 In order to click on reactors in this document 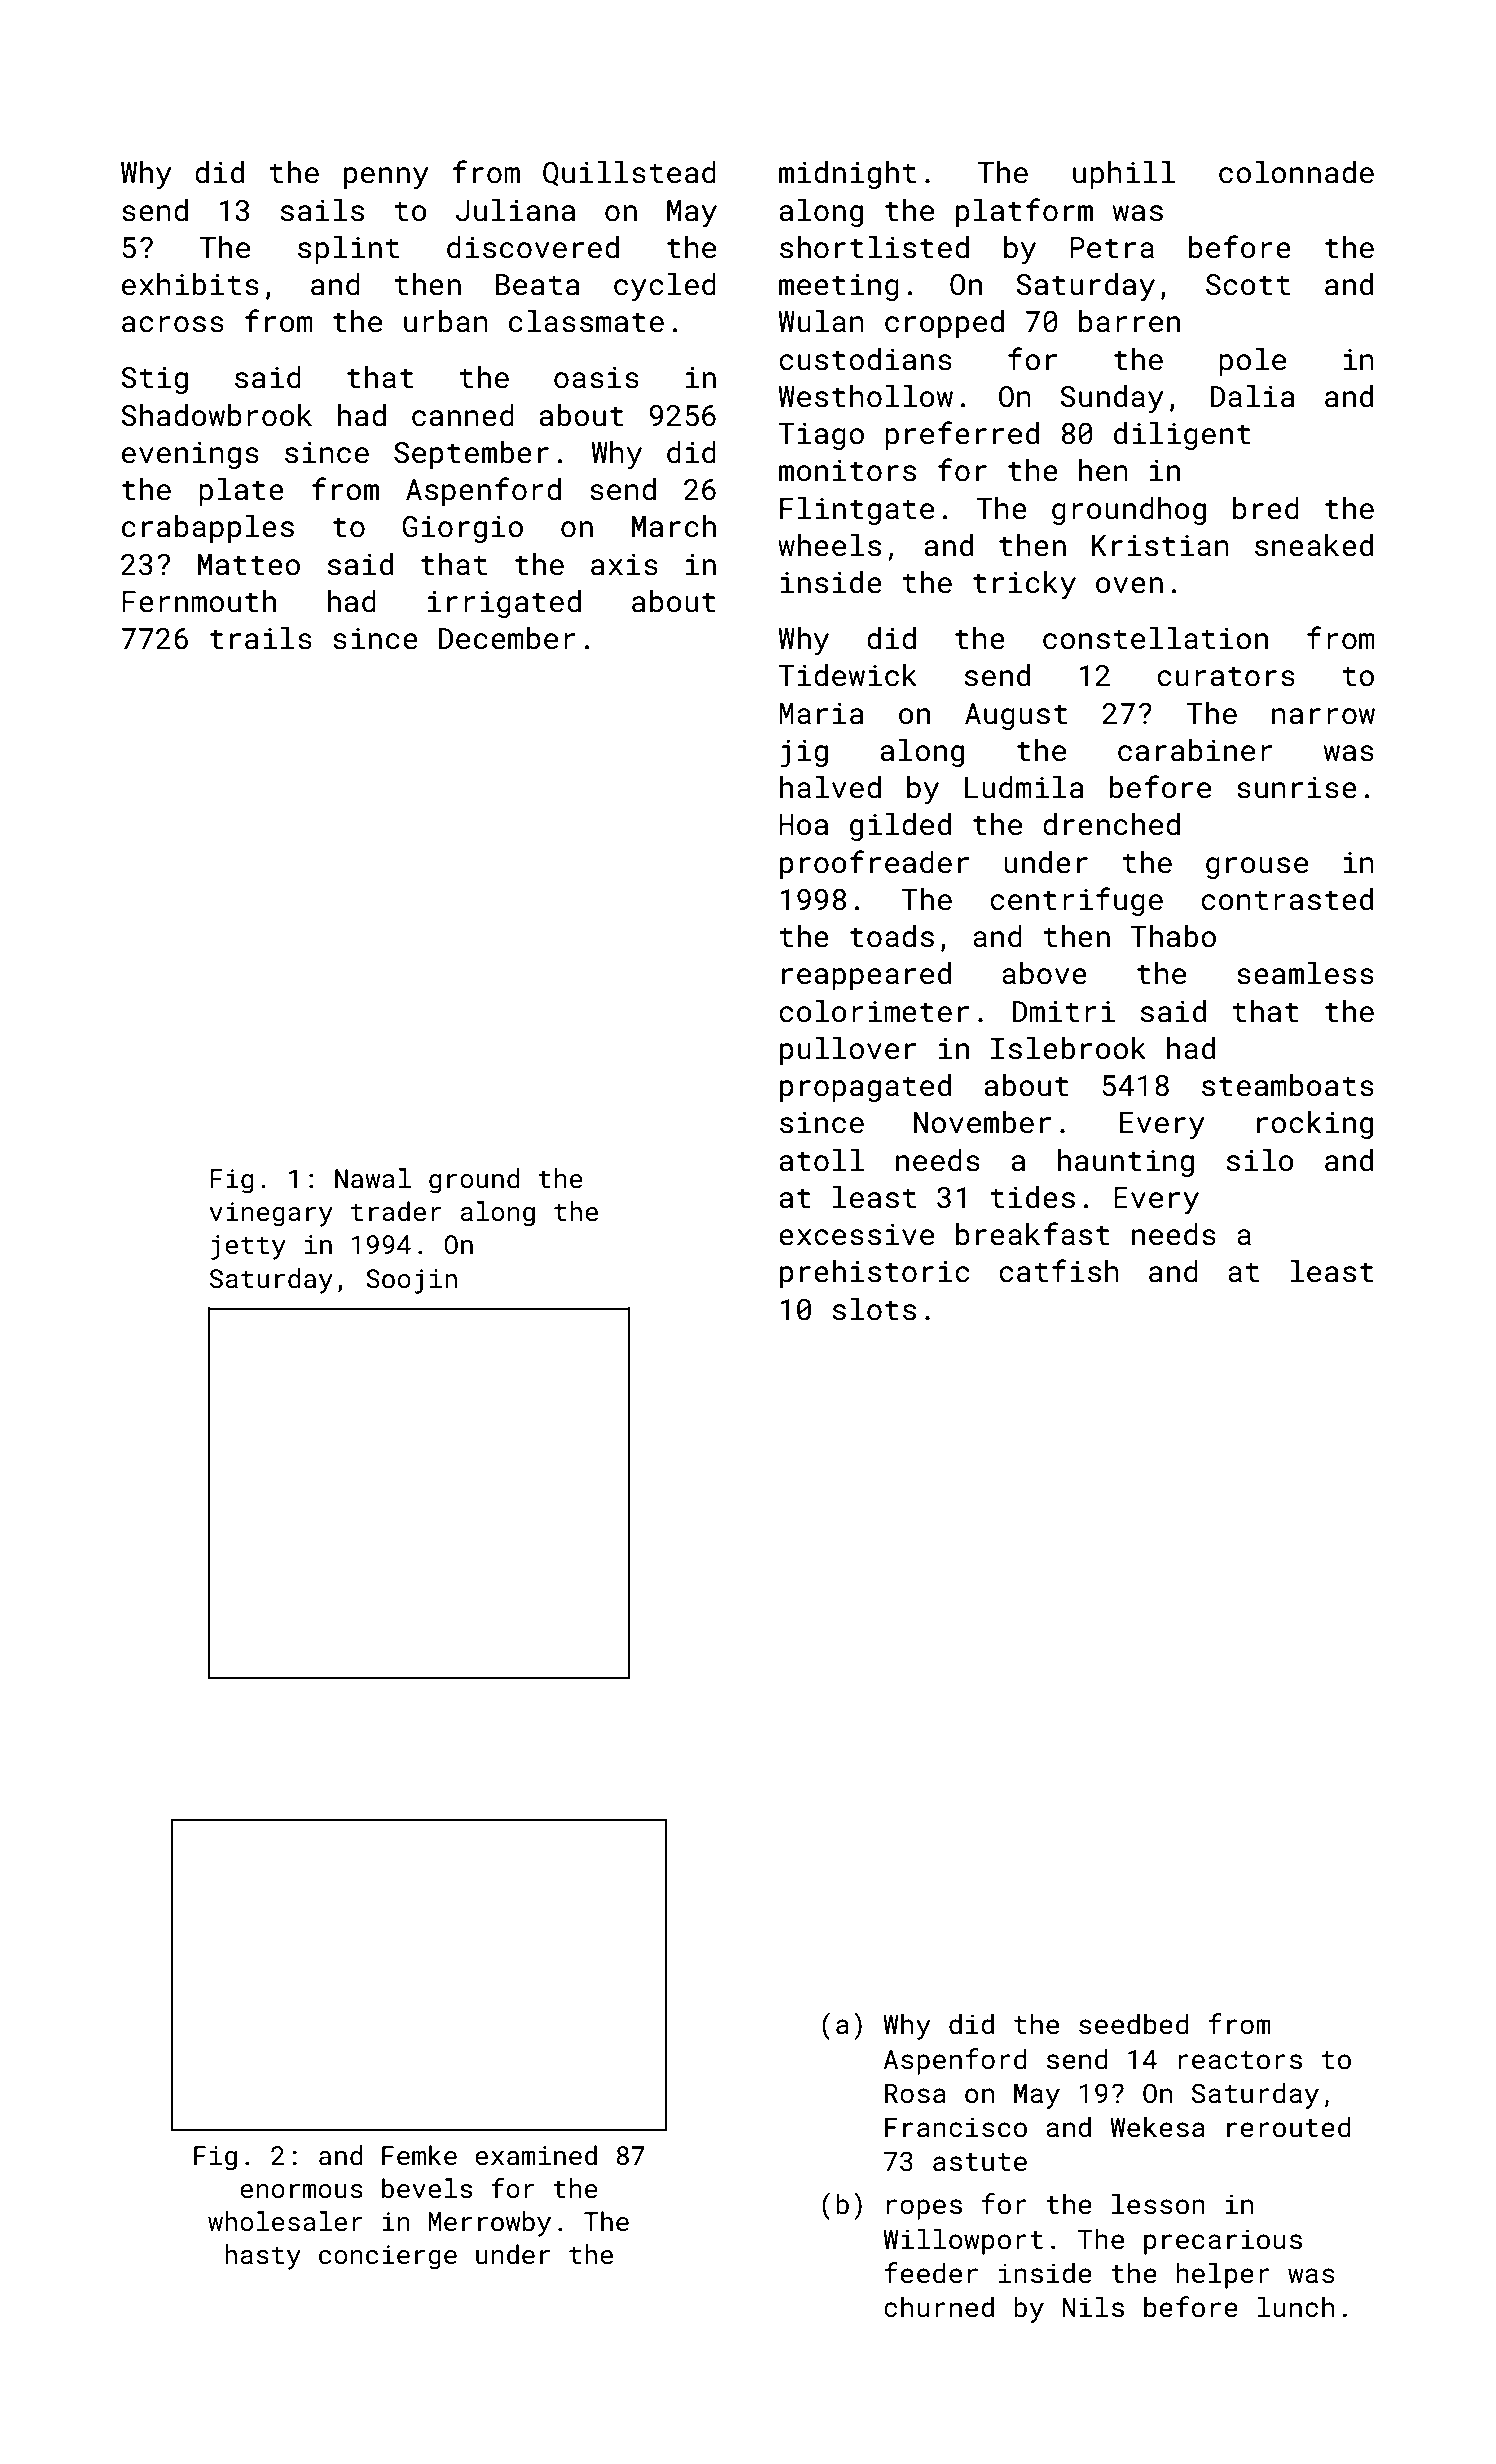, I will do `click(1240, 2060)`.
